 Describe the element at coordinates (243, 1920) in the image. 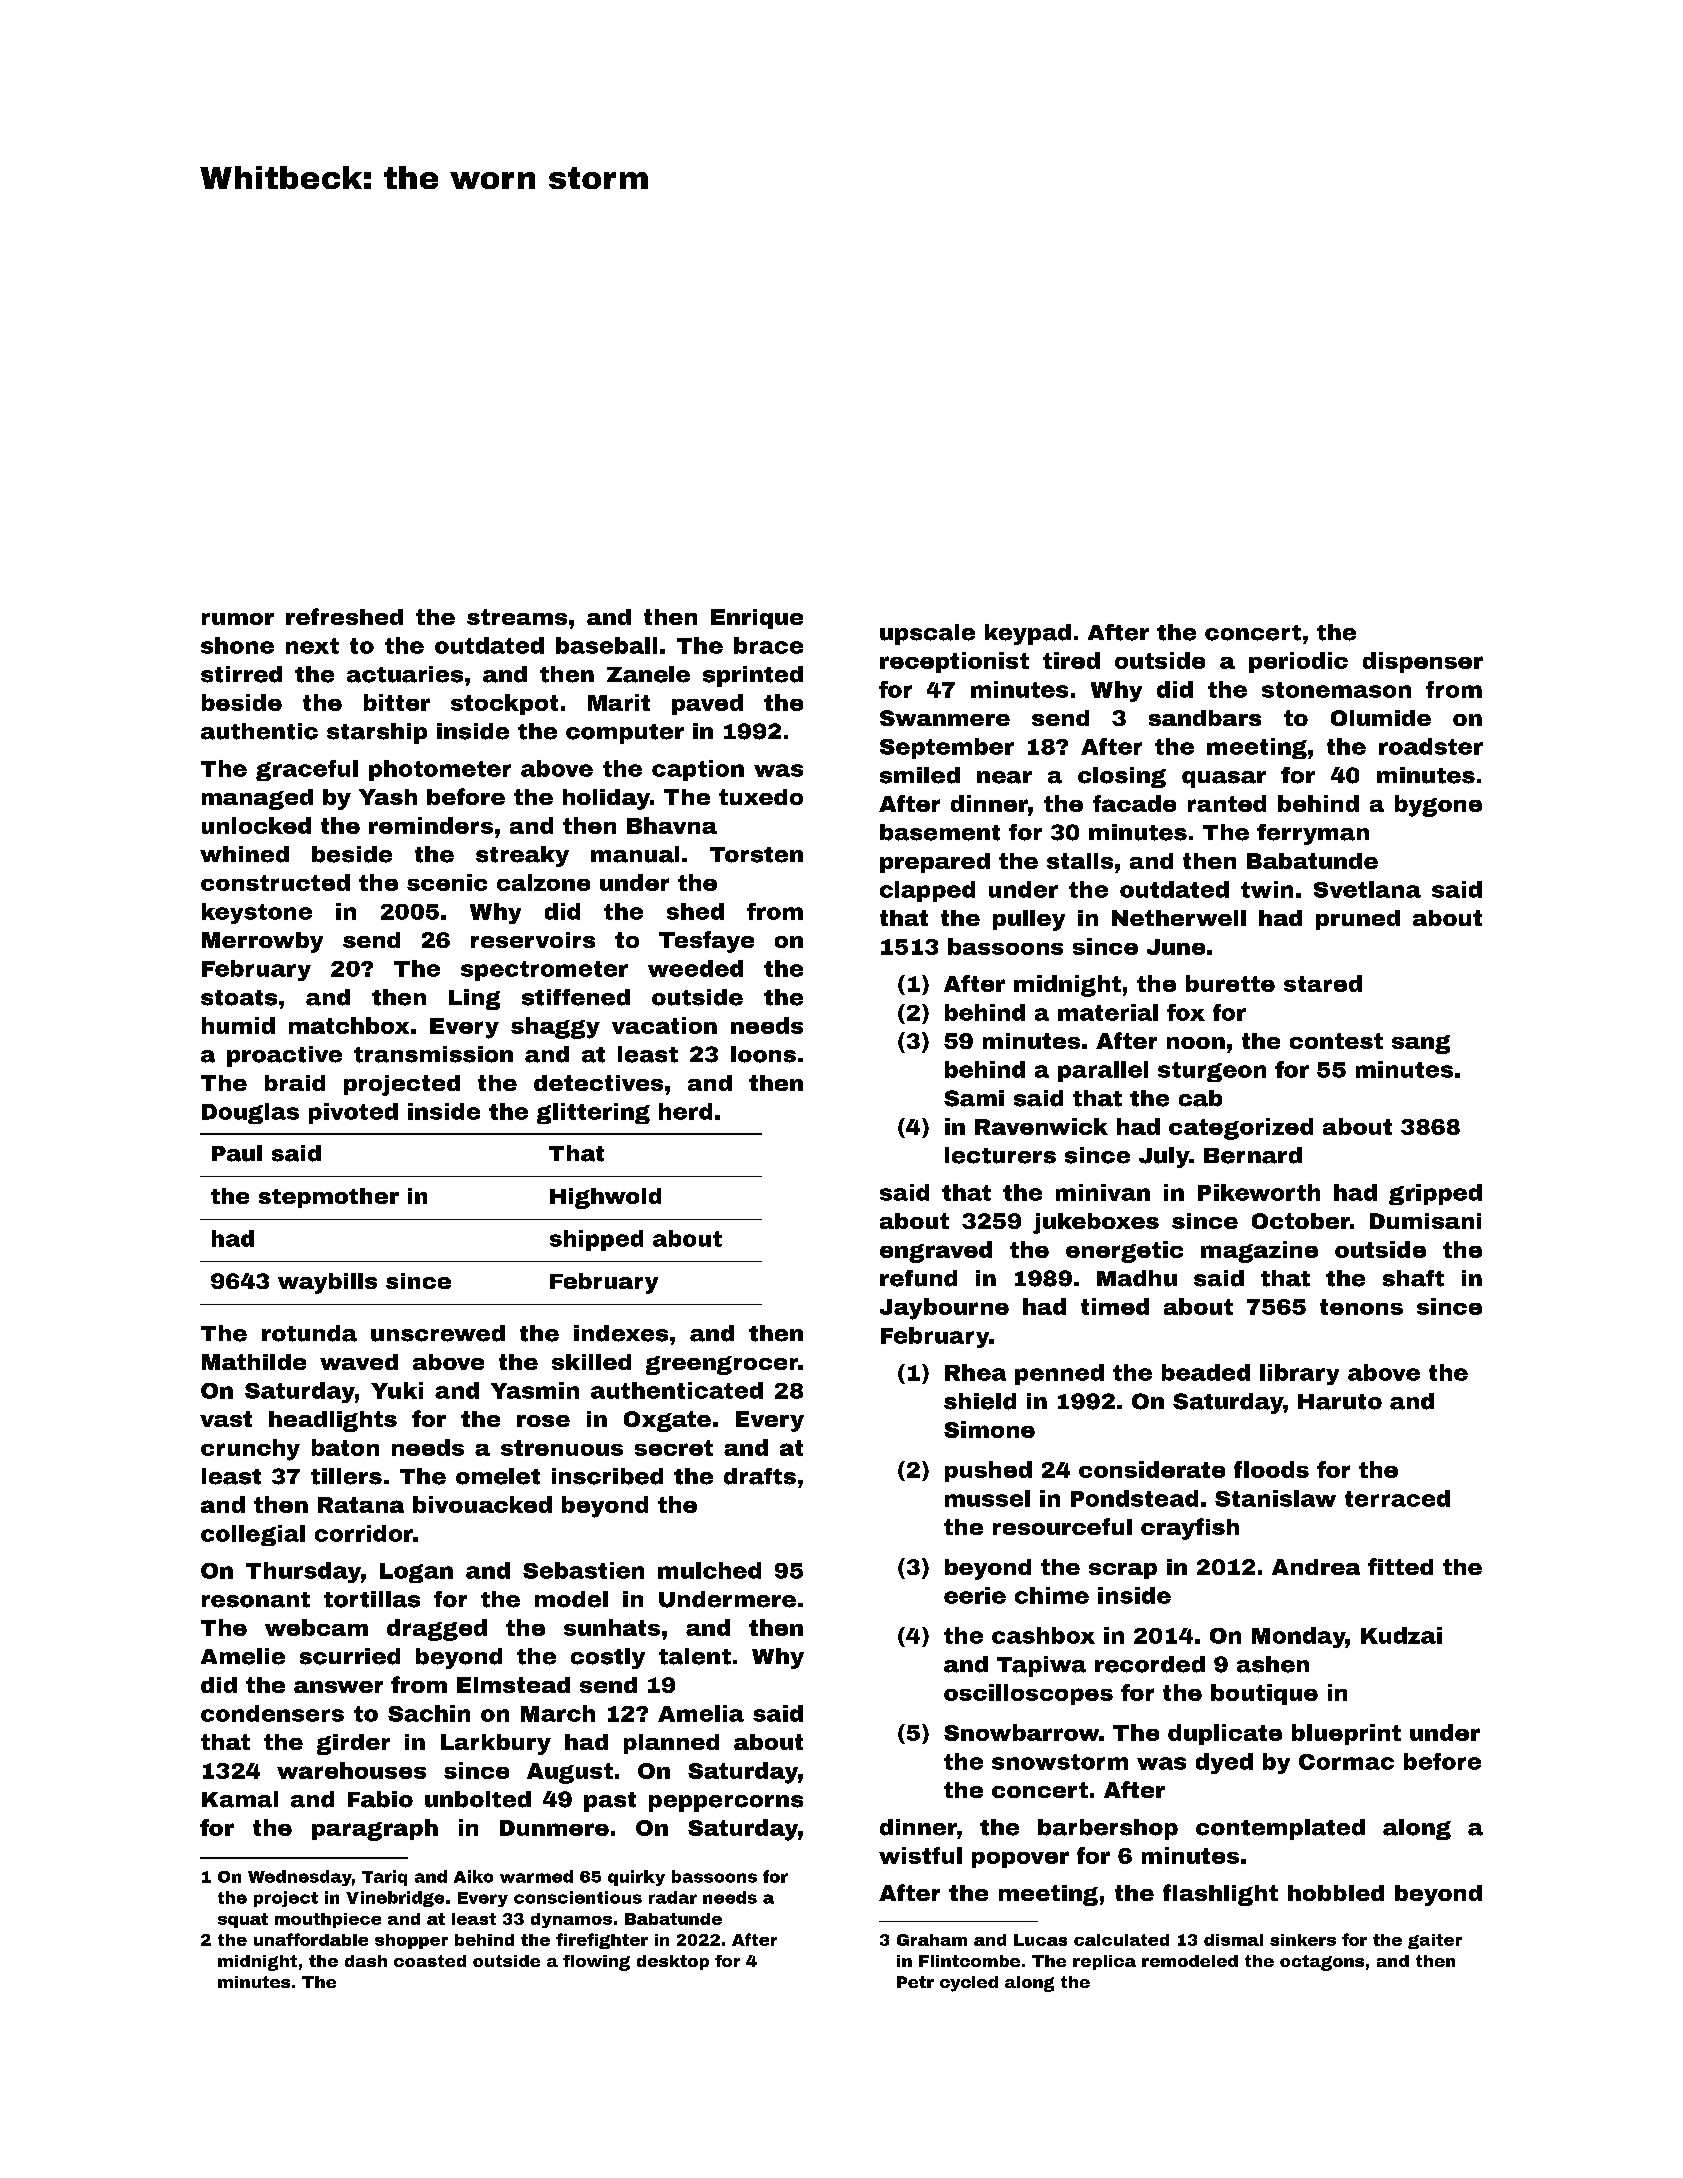

I see `squat` at that location.
